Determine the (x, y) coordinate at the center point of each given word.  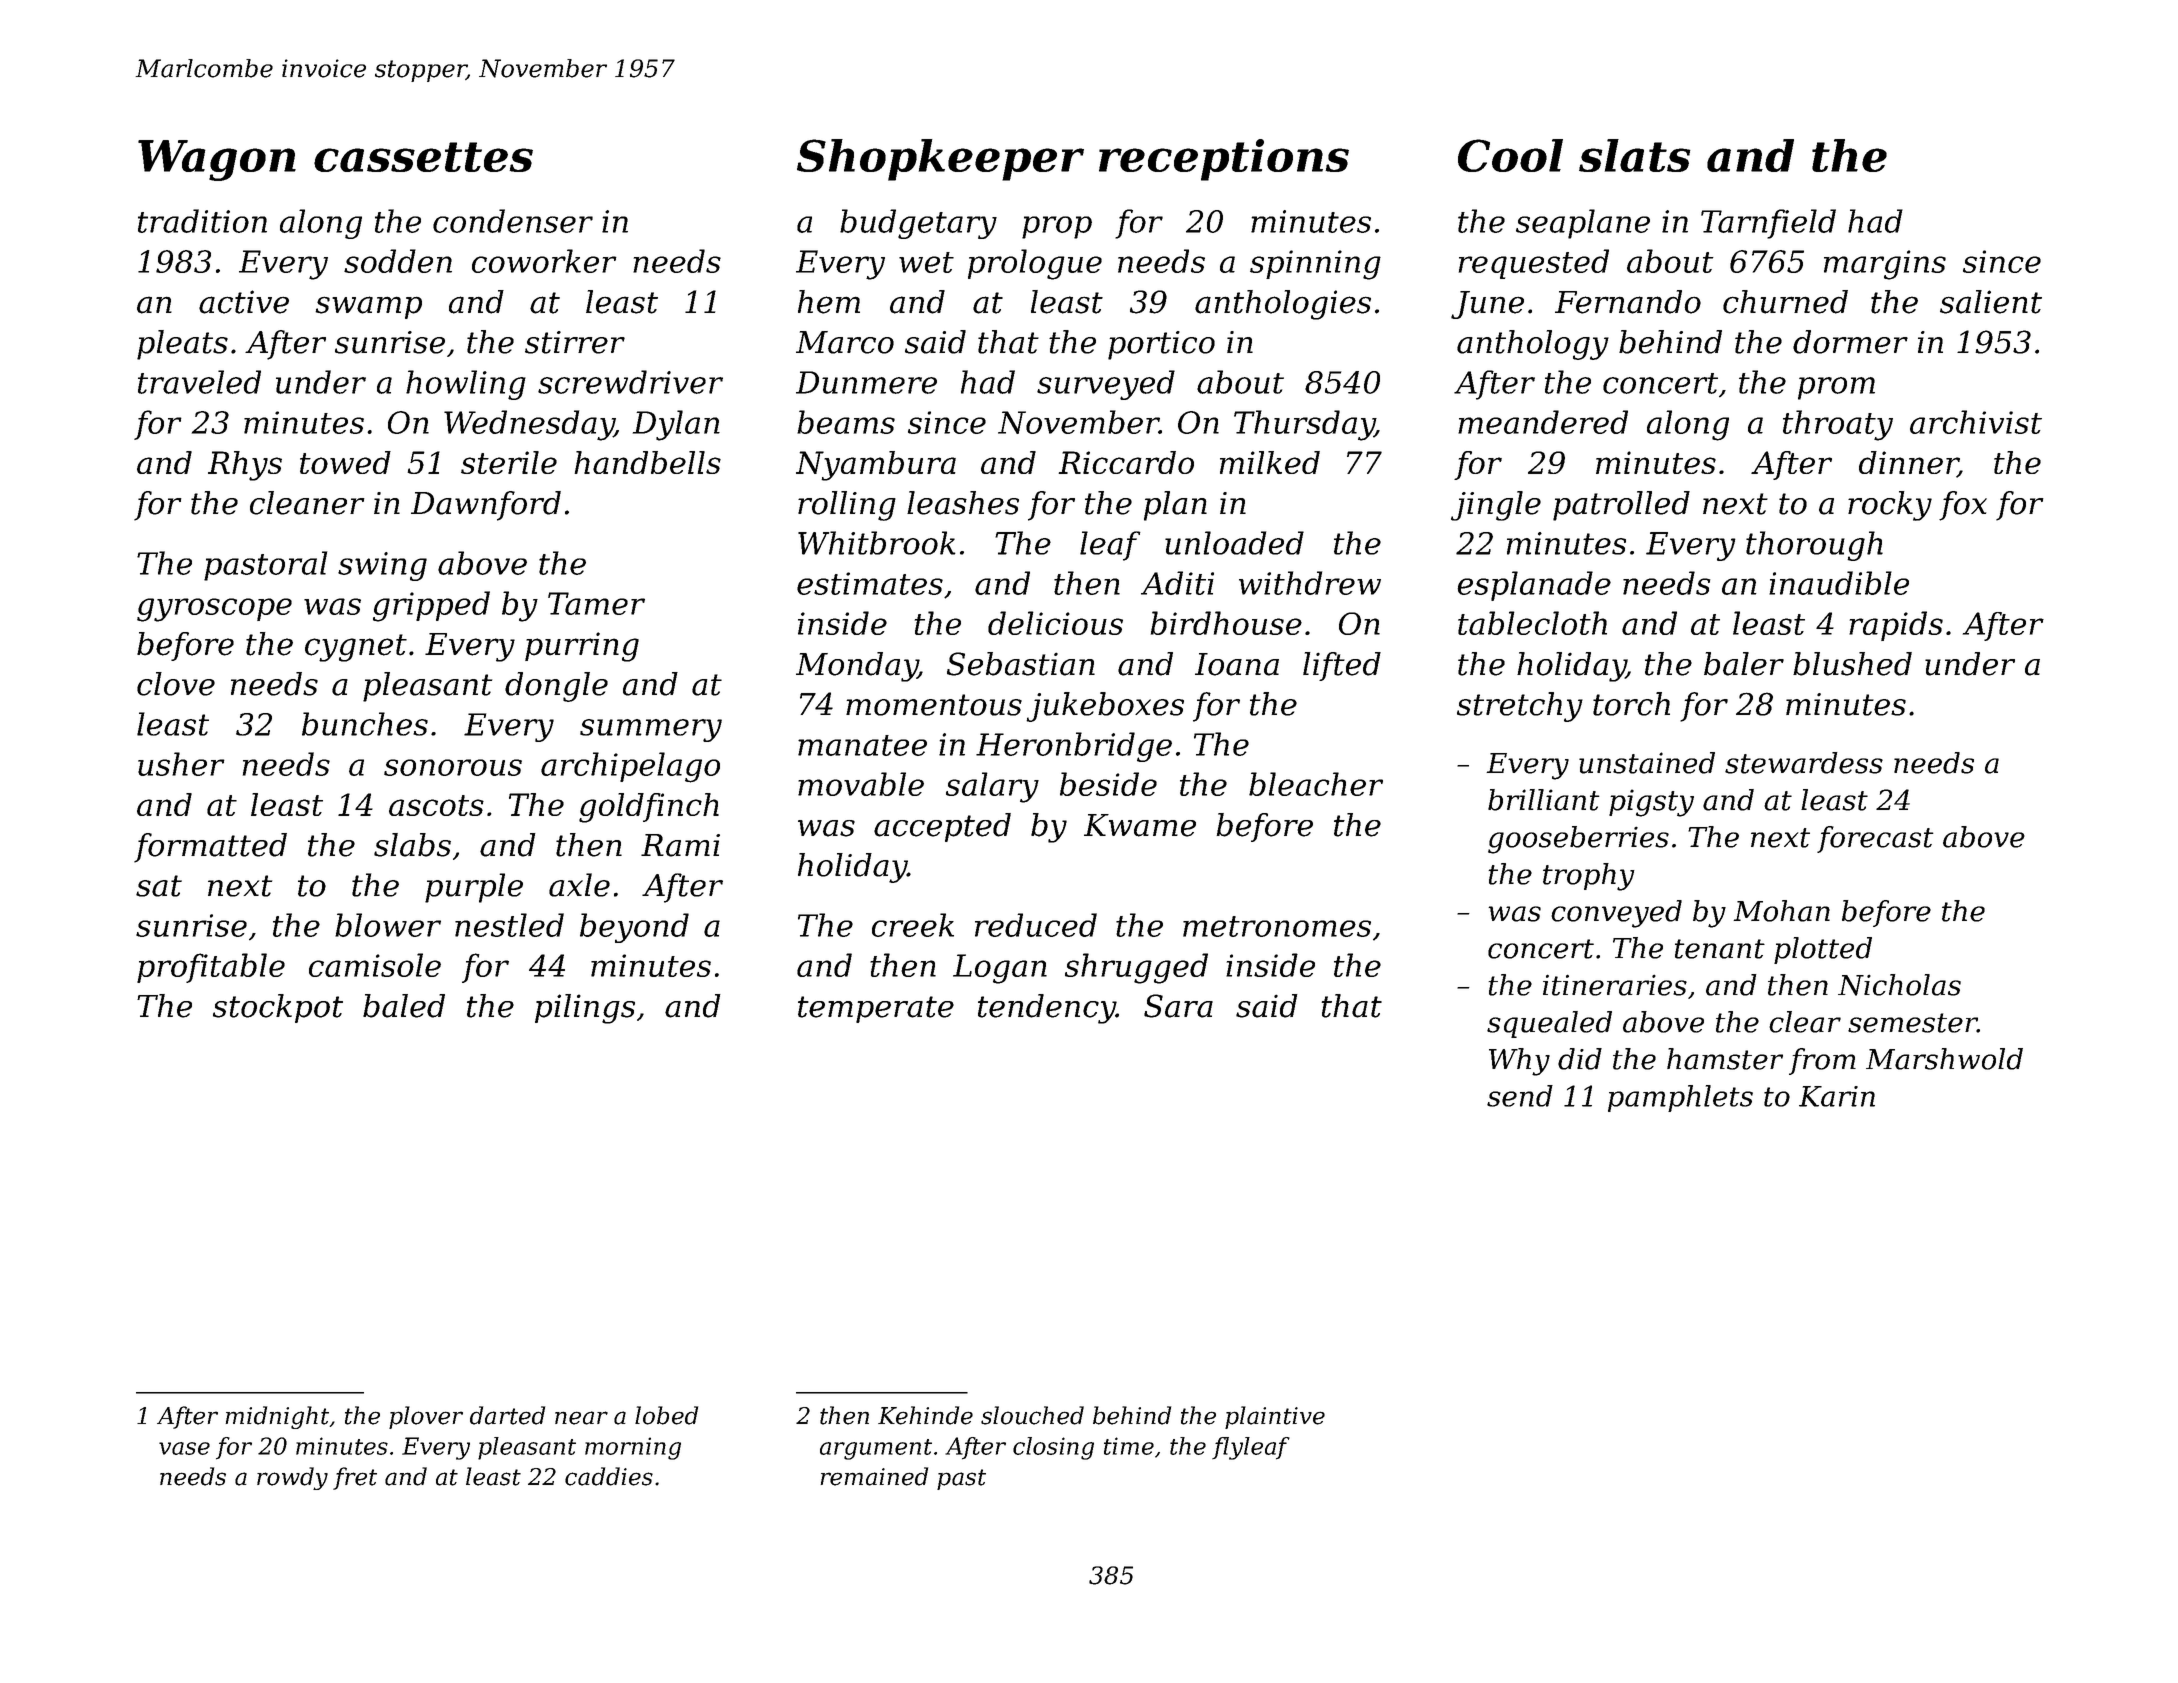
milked (1270, 462)
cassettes (423, 157)
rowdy (292, 1478)
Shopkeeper (940, 160)
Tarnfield (1768, 224)
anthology (1533, 345)
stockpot (278, 1008)
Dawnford (486, 506)
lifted (1342, 666)
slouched (1032, 1415)
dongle (556, 687)
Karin (1837, 1096)
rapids (1896, 626)
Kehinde (925, 1415)
